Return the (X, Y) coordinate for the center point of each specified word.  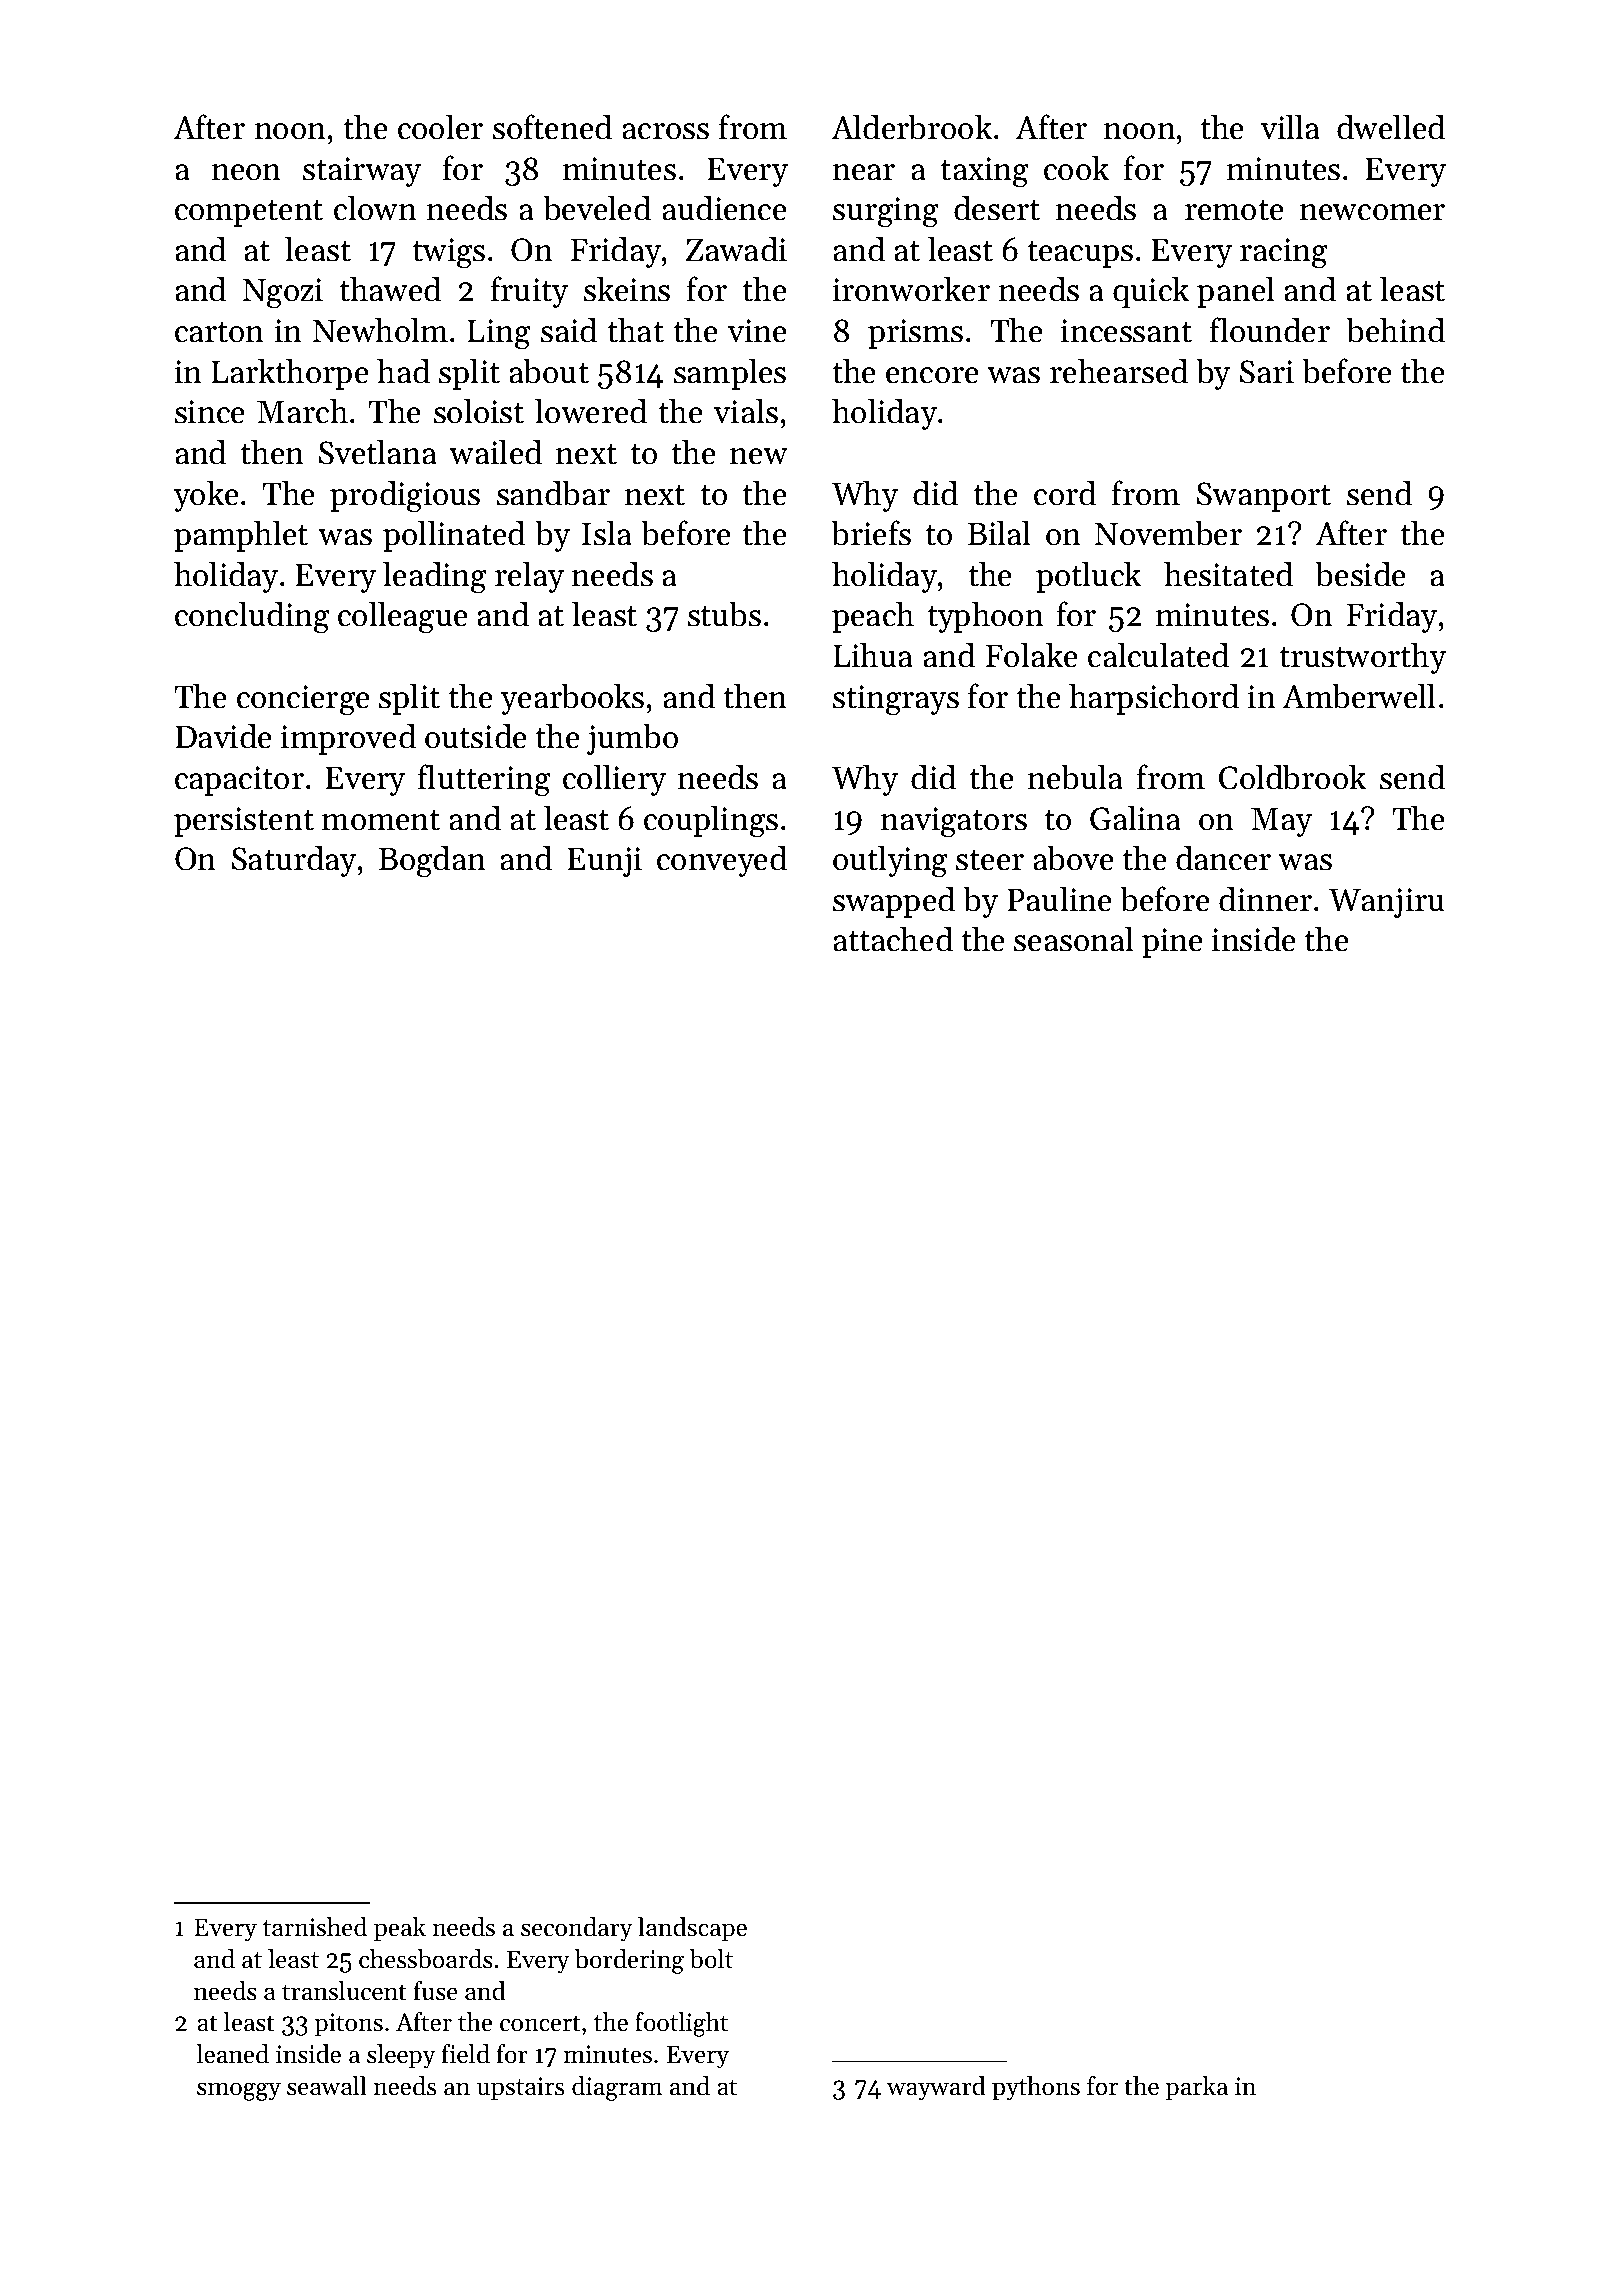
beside (1360, 574)
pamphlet (241, 536)
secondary (577, 1929)
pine (1172, 943)
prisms (915, 334)
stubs (724, 614)
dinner (1265, 899)
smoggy (239, 2091)
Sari (1267, 372)
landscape (692, 1929)
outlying (890, 861)
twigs (448, 253)
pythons (1036, 2088)
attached (893, 939)
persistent (244, 822)
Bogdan (432, 861)
